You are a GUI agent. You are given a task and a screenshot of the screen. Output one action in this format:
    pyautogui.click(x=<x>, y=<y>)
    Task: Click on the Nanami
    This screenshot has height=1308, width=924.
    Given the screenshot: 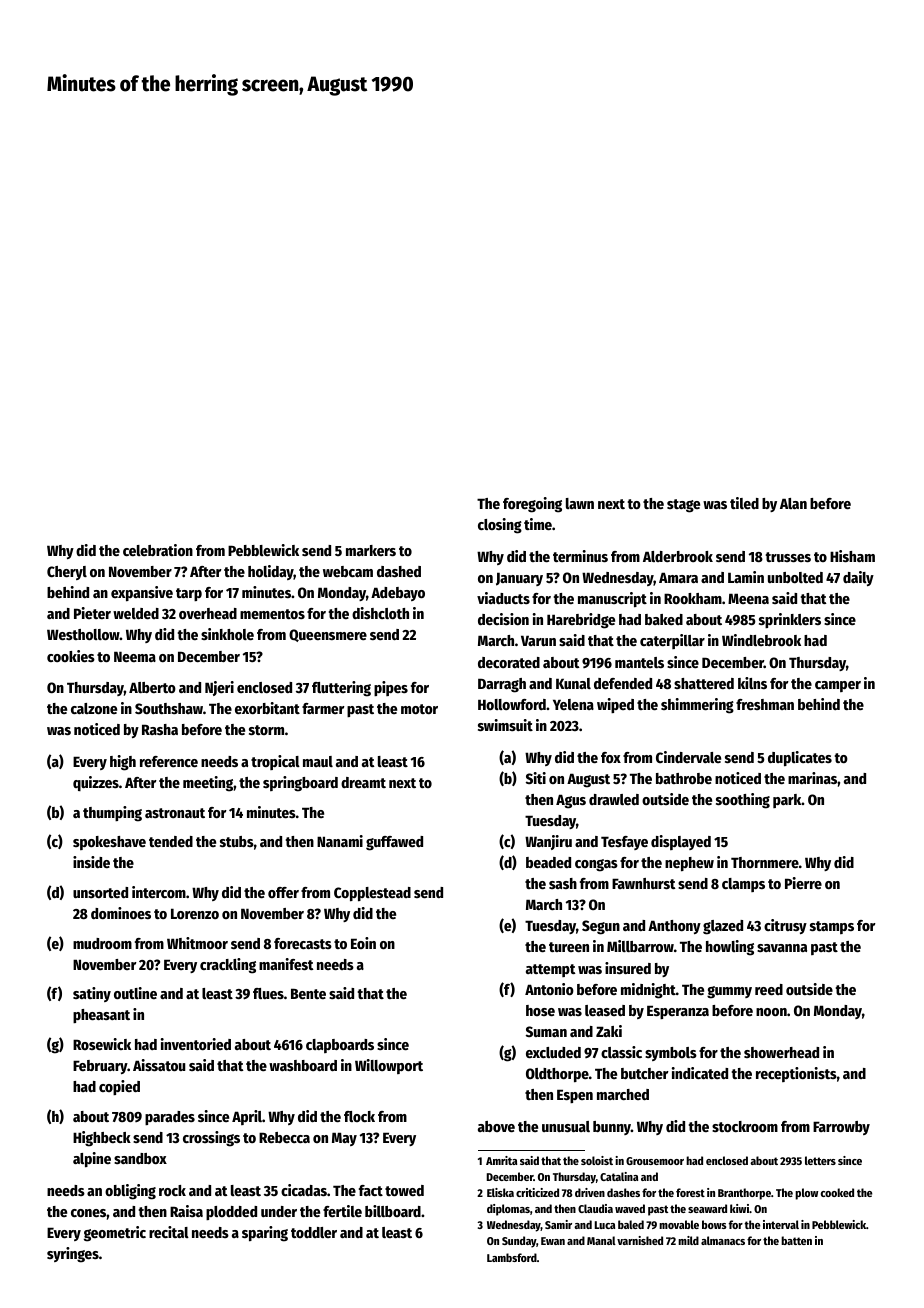 What is the action you would take?
    pyautogui.click(x=340, y=841)
